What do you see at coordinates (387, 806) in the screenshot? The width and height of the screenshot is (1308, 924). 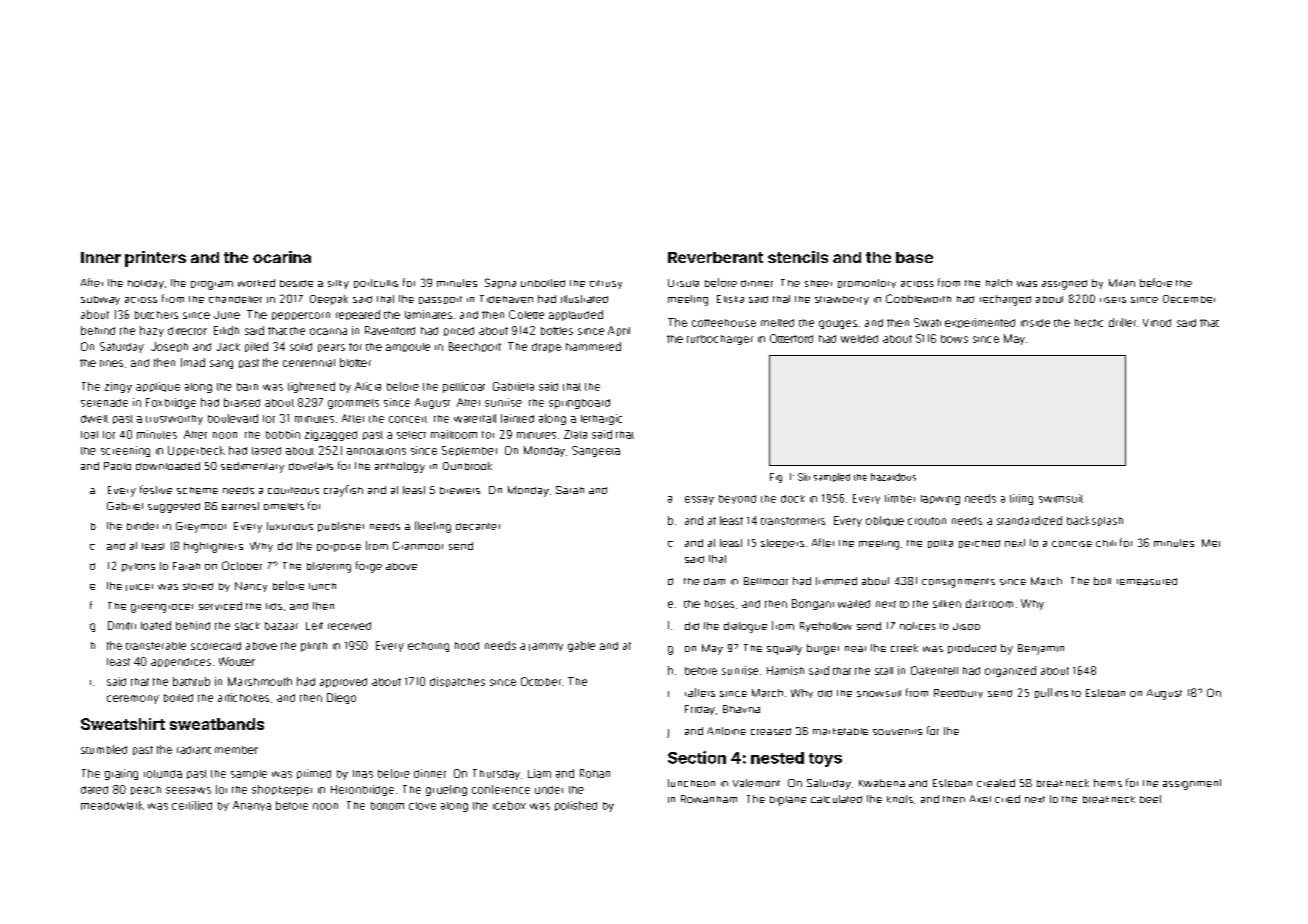 I see `bottom` at bounding box center [387, 806].
